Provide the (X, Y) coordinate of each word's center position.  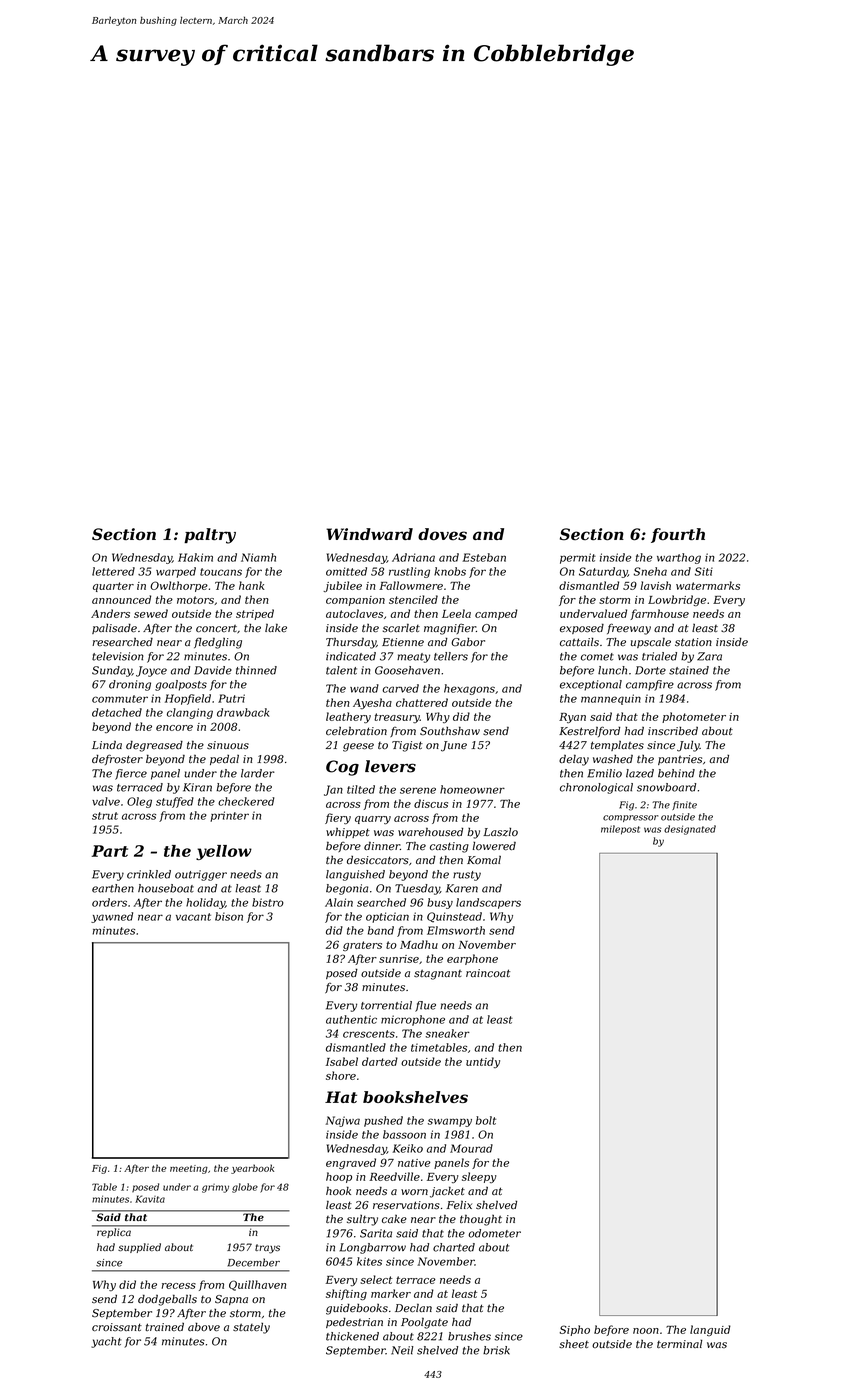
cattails (579, 642)
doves (442, 534)
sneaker (447, 1033)
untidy (483, 1062)
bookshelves (415, 1097)
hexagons (469, 689)
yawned (112, 917)
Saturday (603, 572)
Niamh (258, 557)
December (254, 1262)
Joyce (151, 671)
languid (710, 1330)
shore (341, 1075)
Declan (413, 1307)
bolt (486, 1120)
